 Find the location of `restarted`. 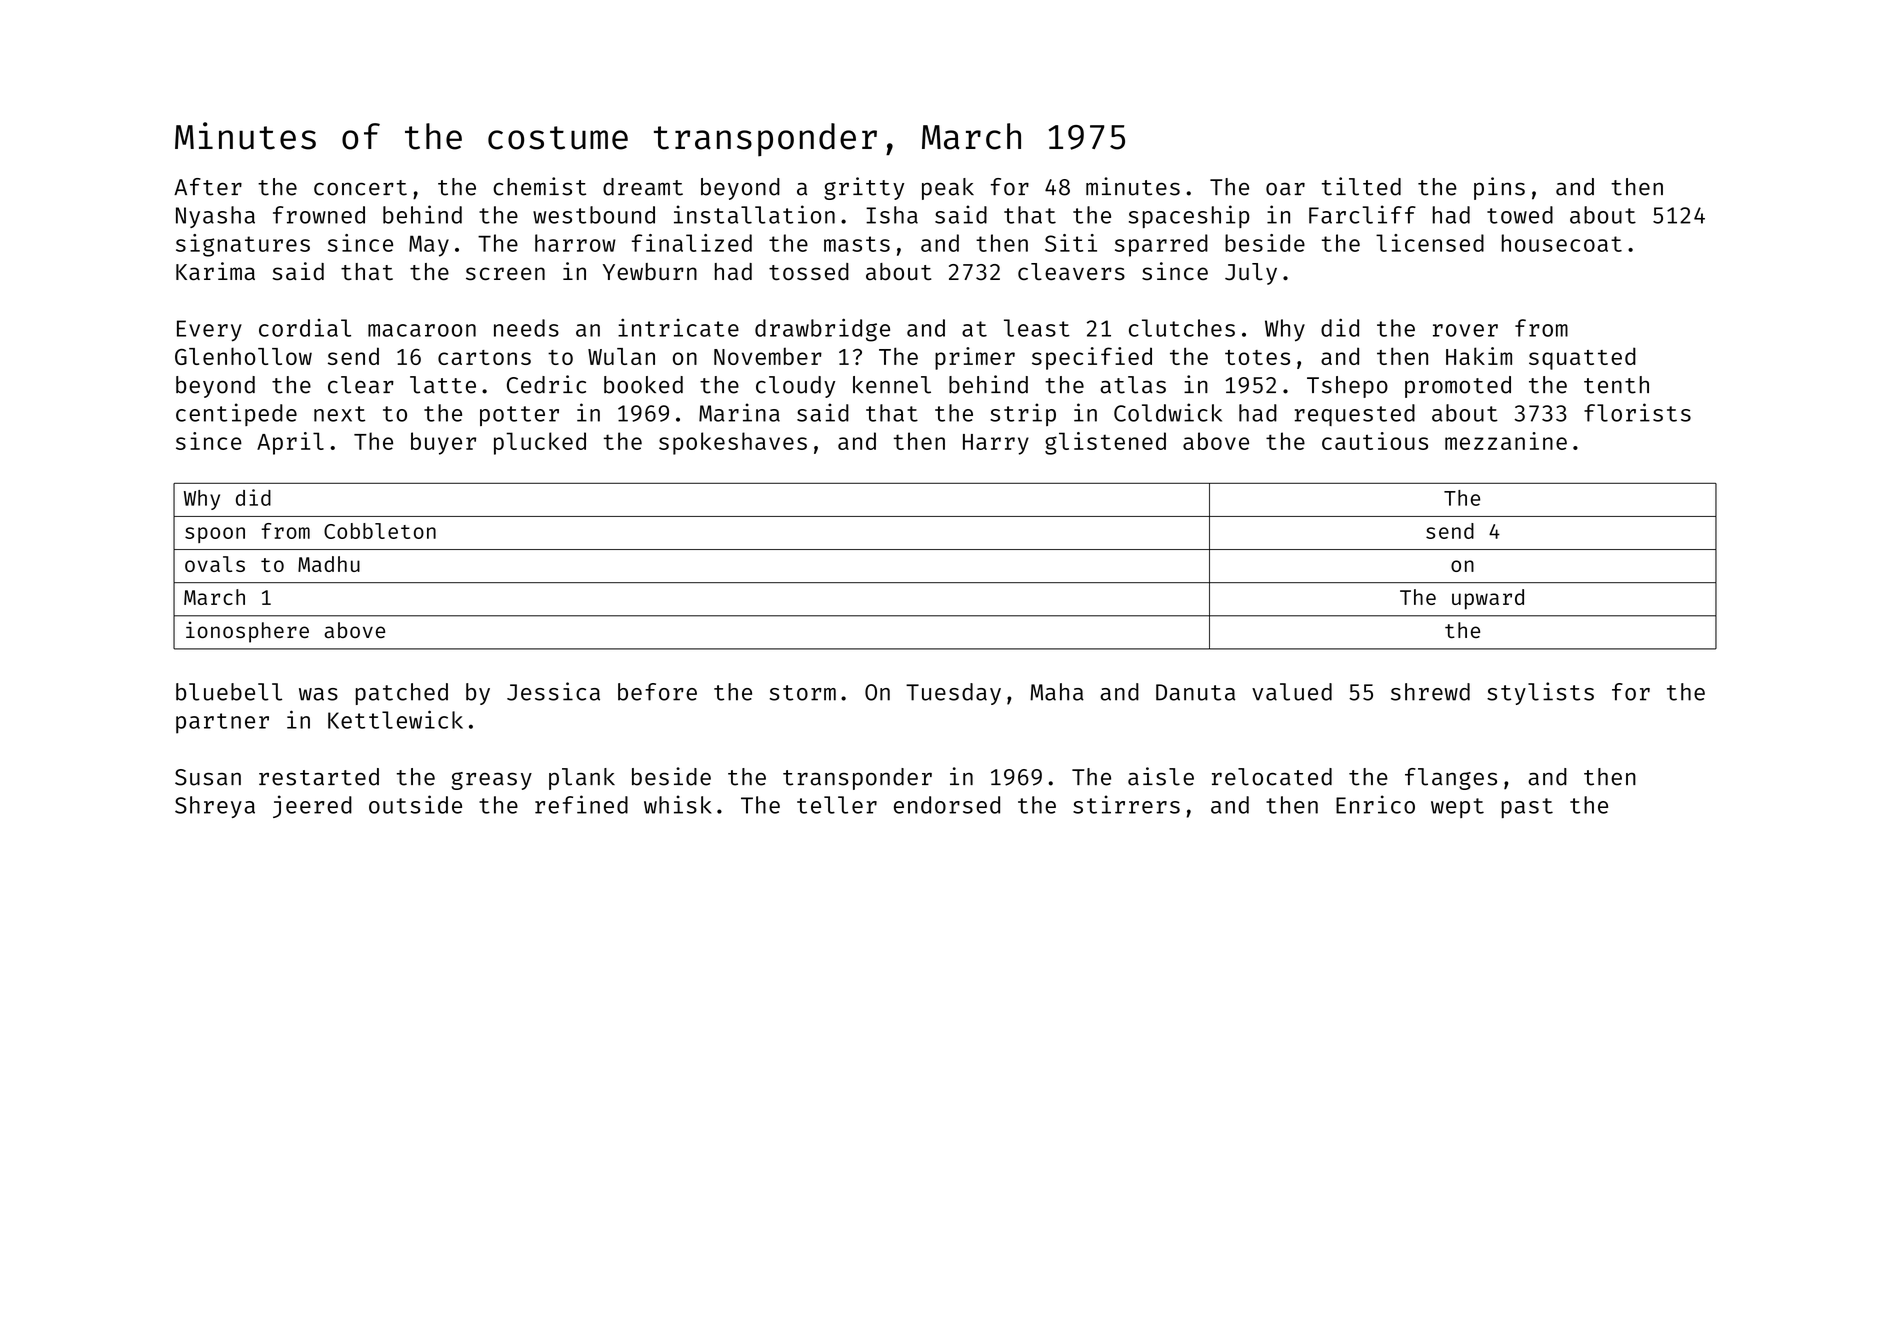

restarted is located at coordinates (319, 777).
